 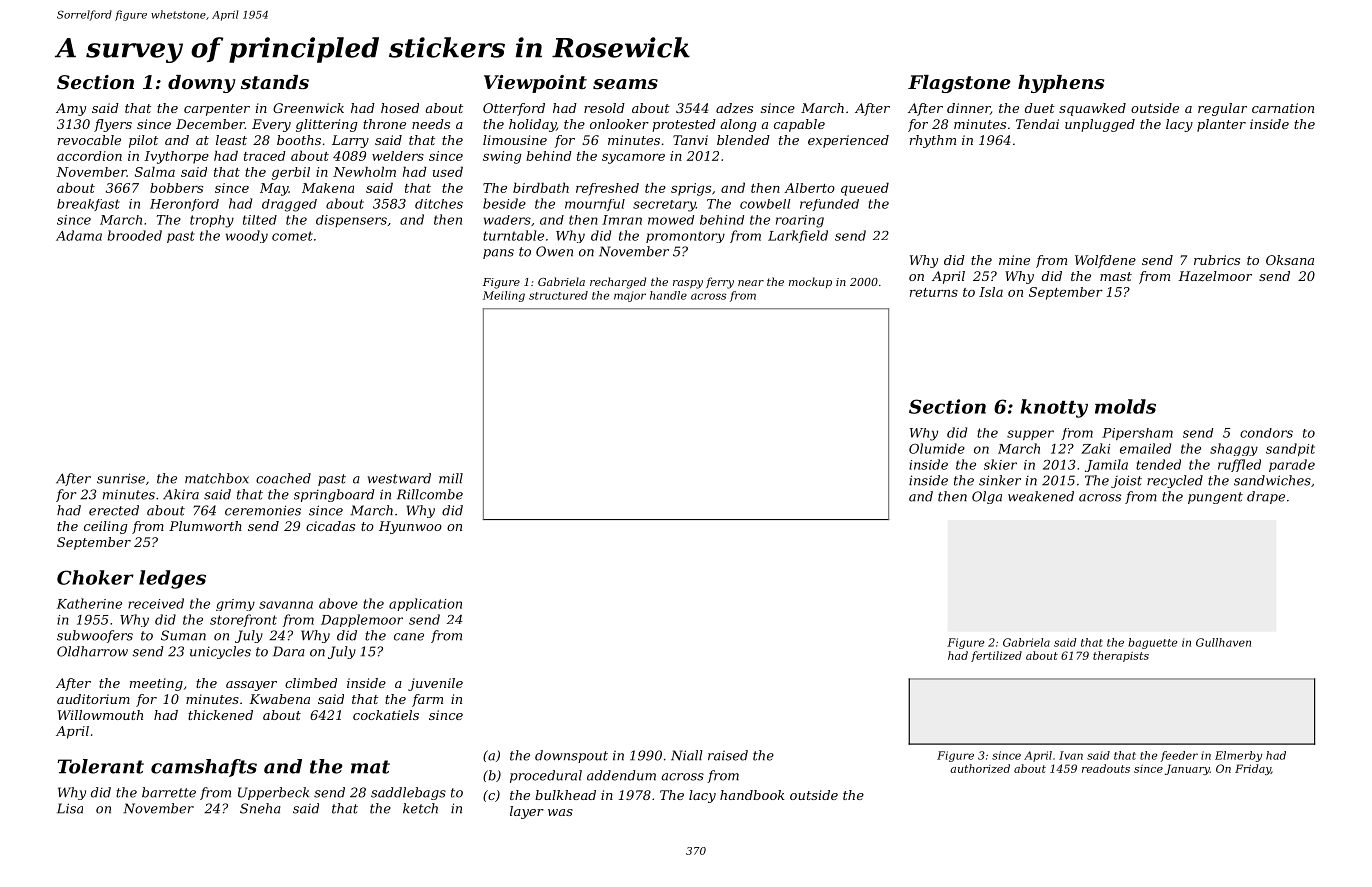 I want to click on Choker, so click(x=95, y=577).
